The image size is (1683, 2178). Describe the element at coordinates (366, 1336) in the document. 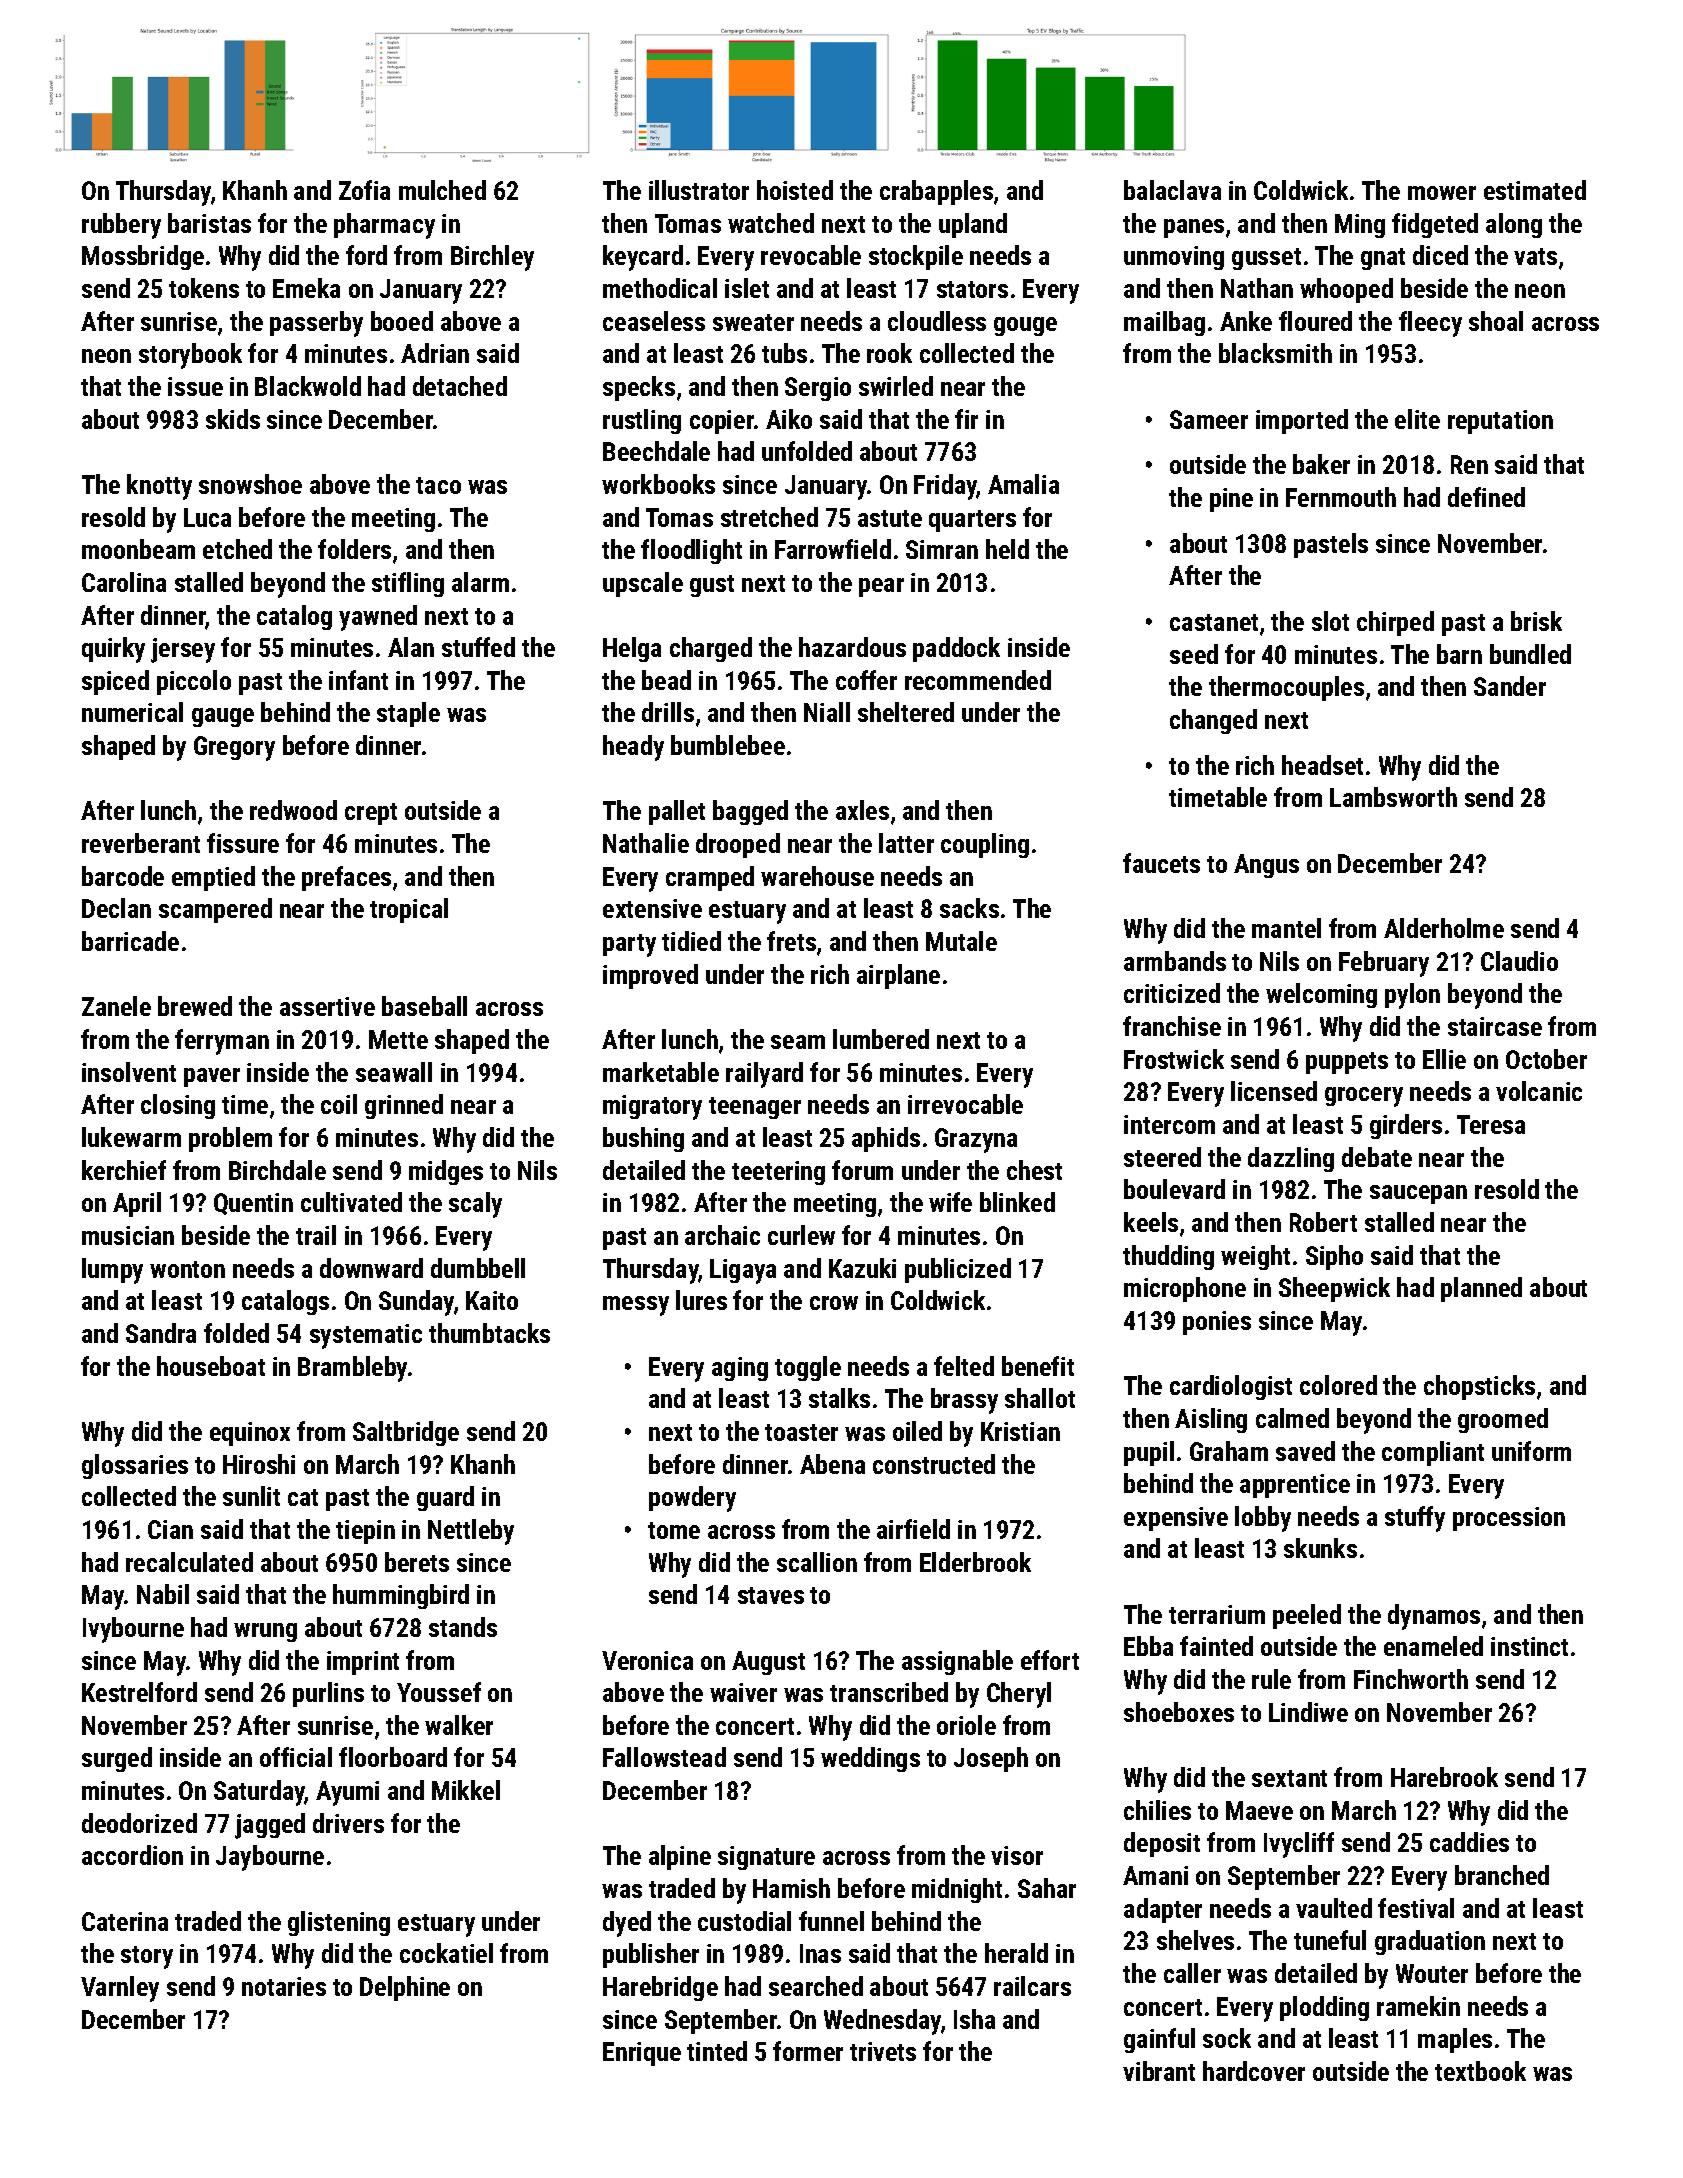

I see `systematic` at that location.
